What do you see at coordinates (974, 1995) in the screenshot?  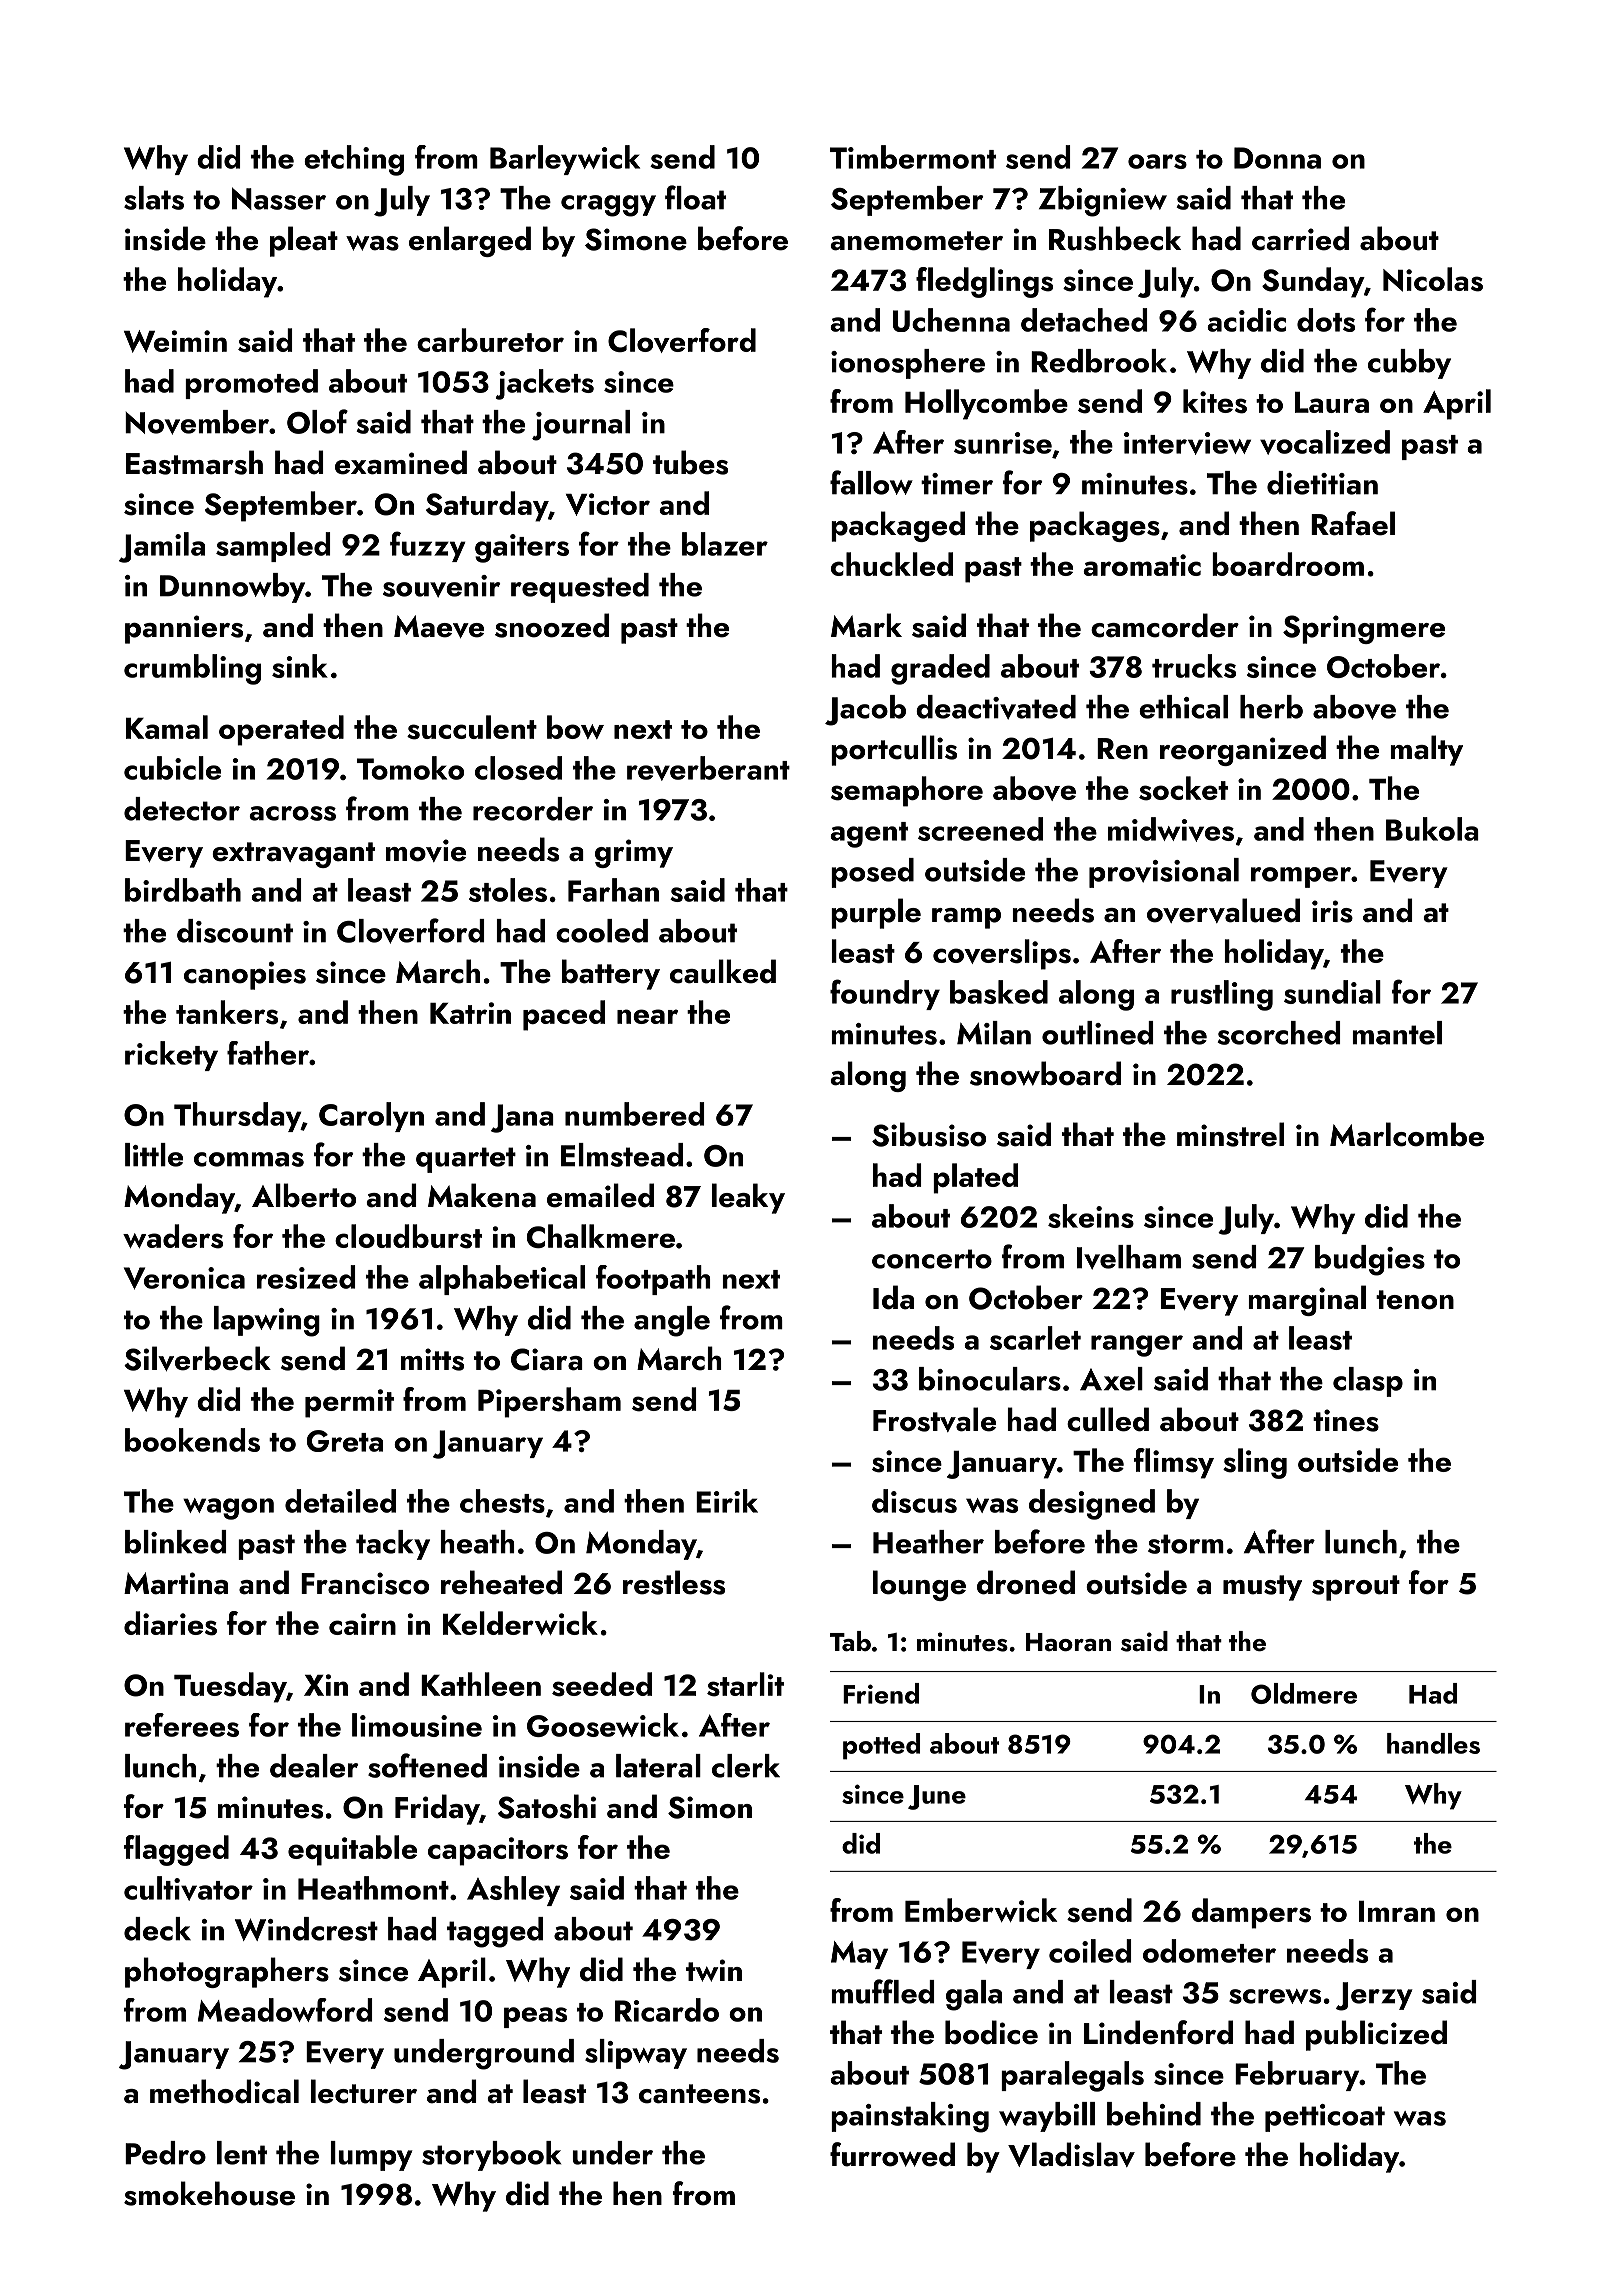 I see `gala` at bounding box center [974, 1995].
